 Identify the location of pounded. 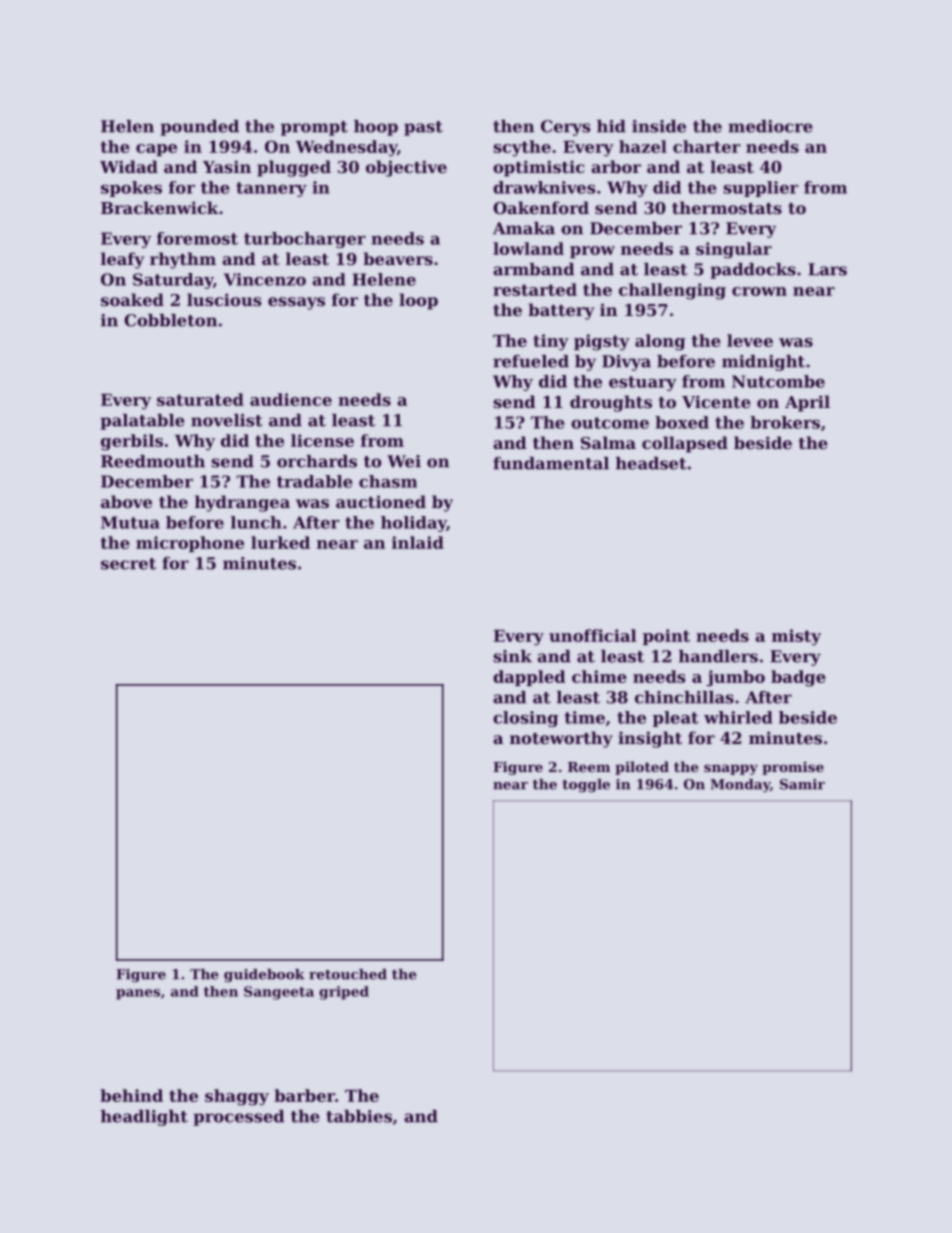
(199, 128).
